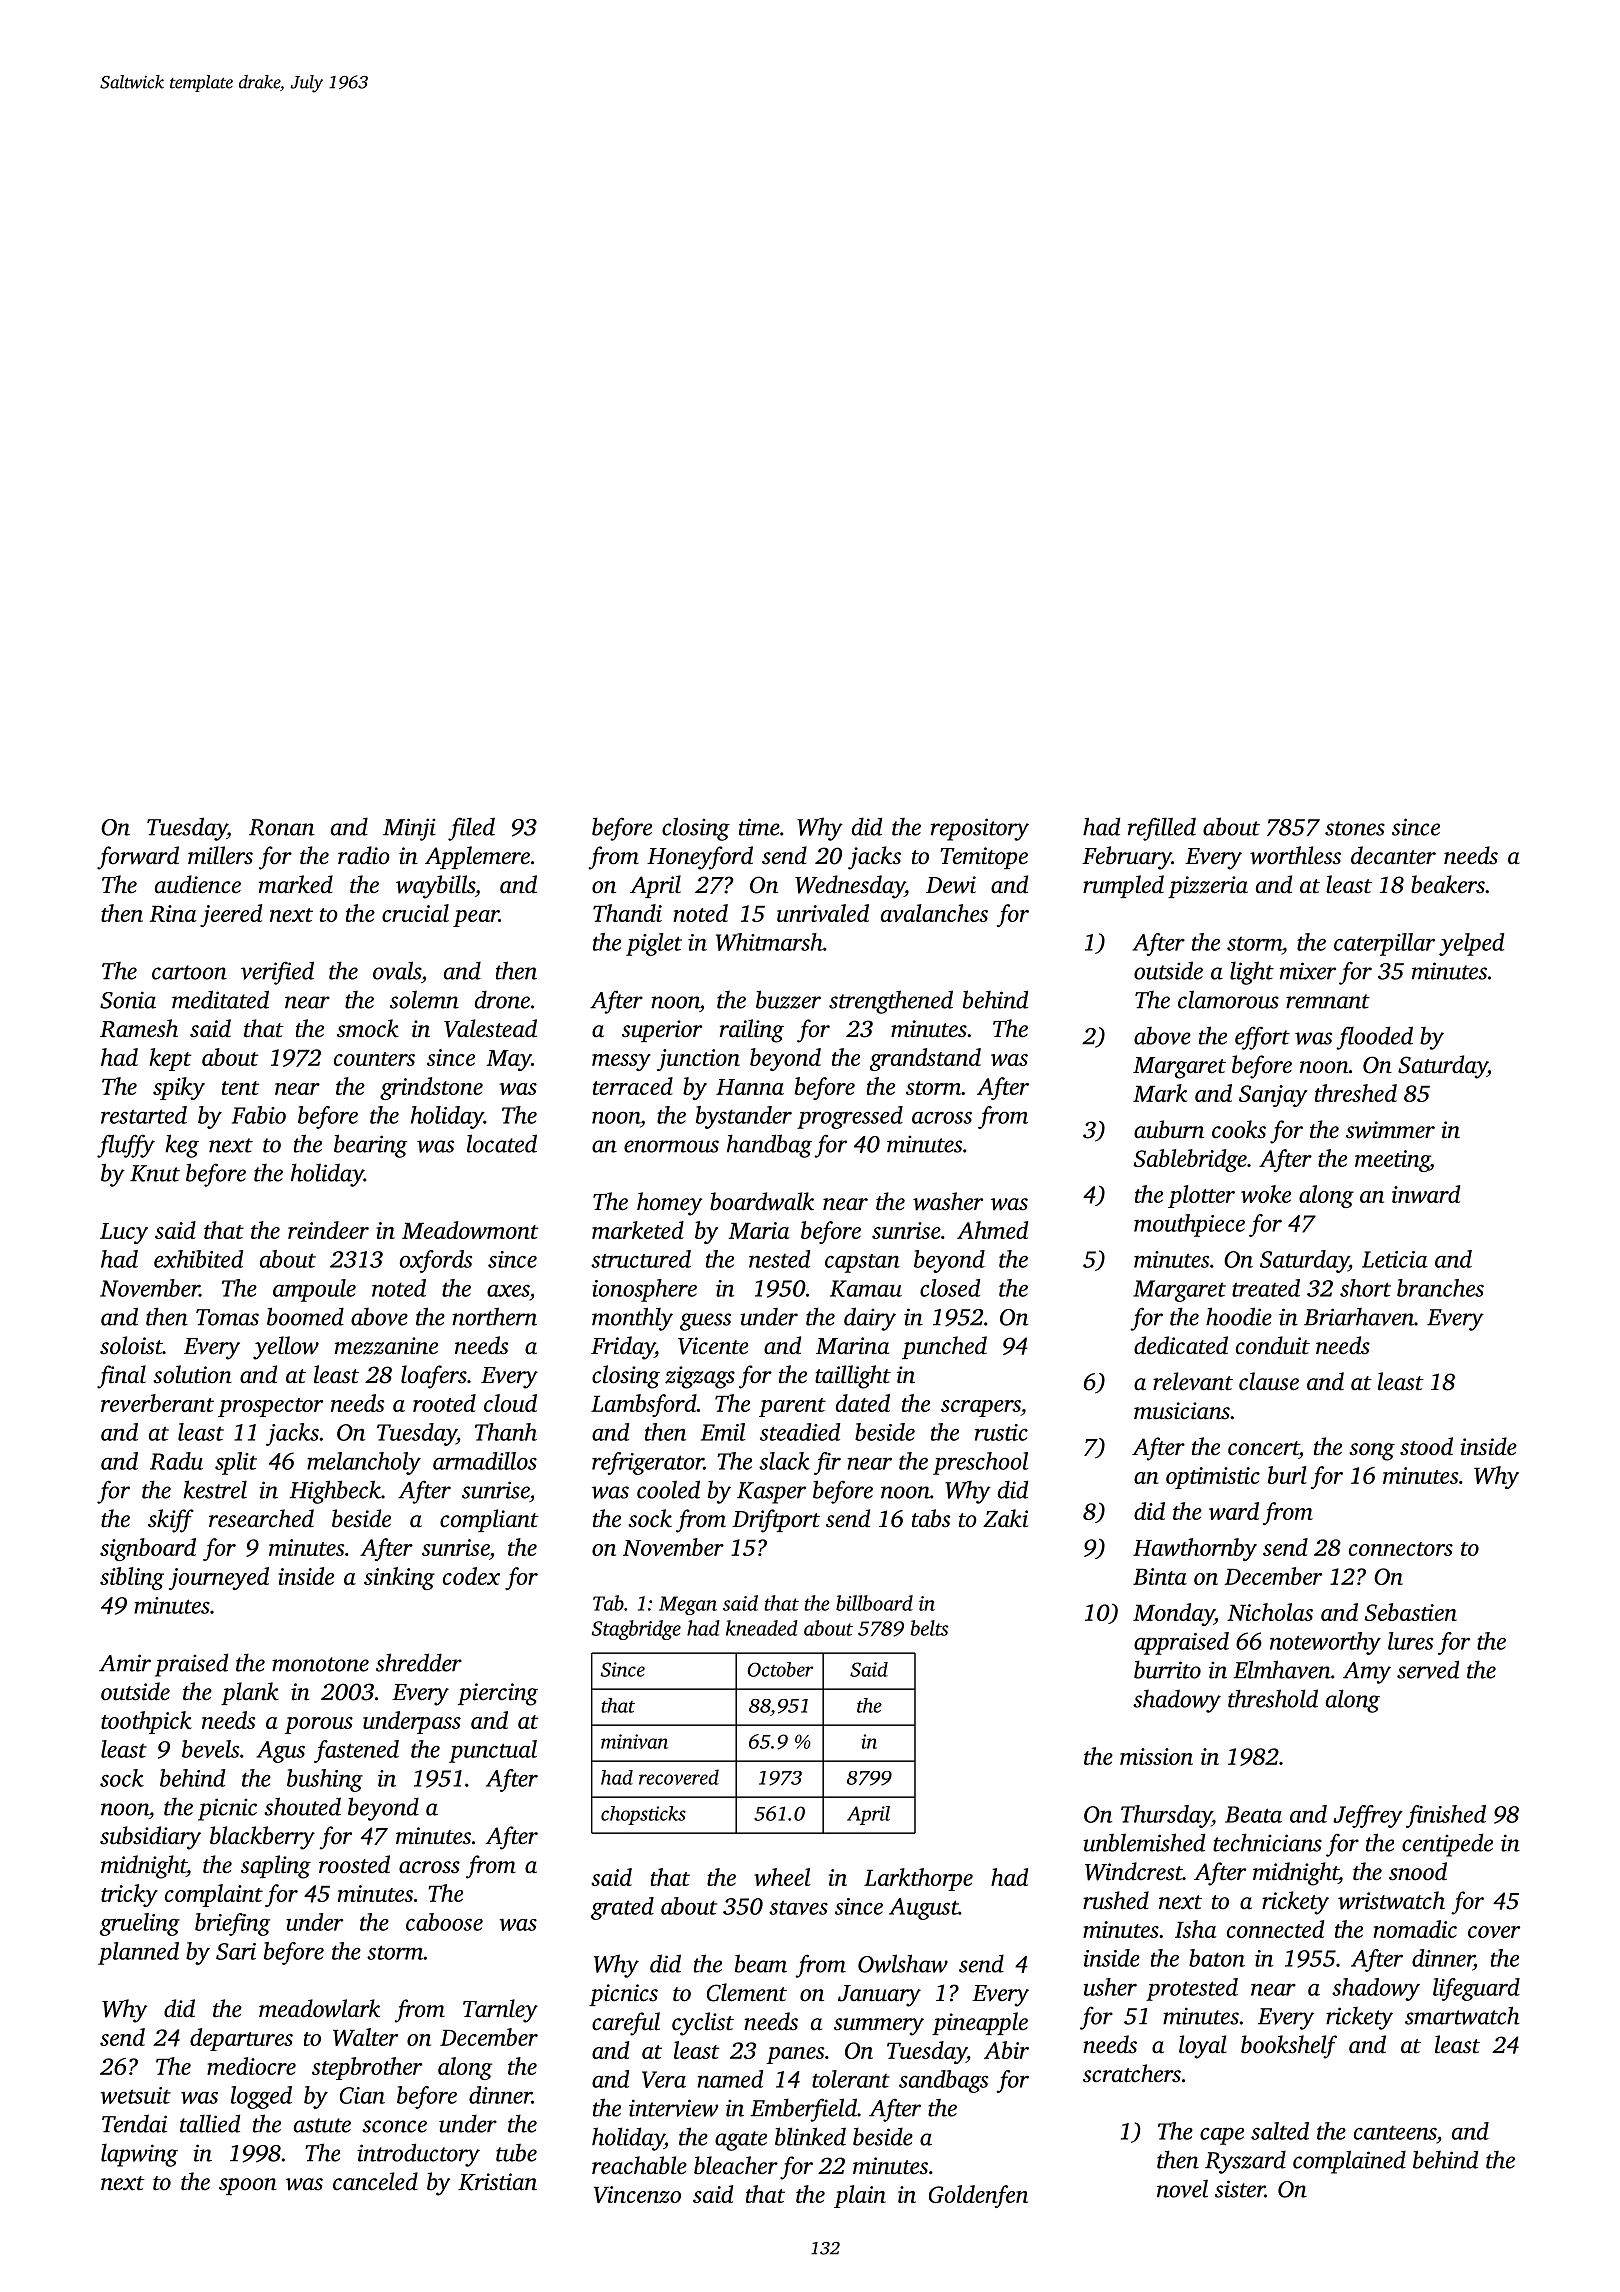 The image size is (1620, 2292). Describe the element at coordinates (236, 1463) in the page. I see `split` at that location.
